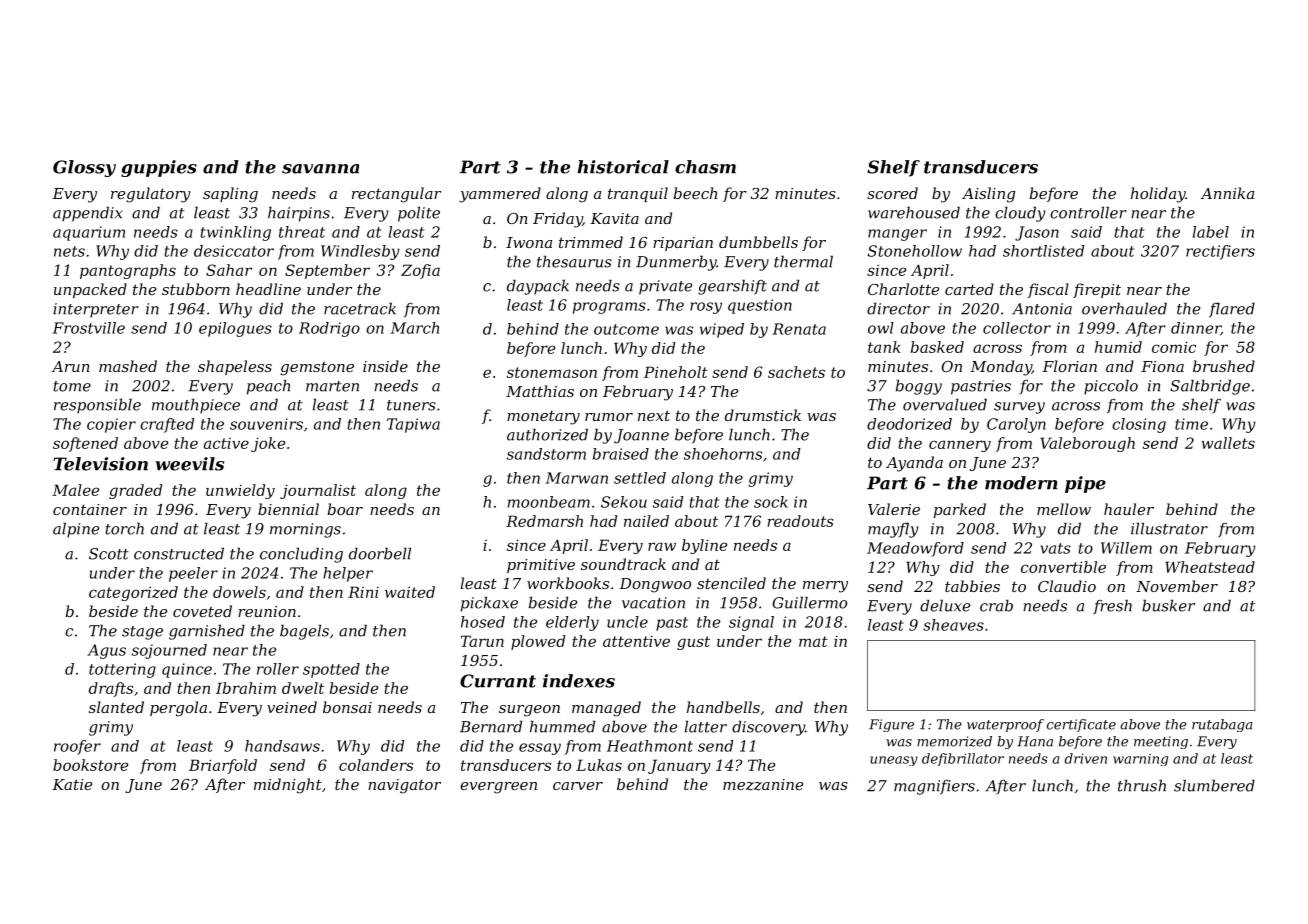  I want to click on Saltbridge, so click(1210, 387).
